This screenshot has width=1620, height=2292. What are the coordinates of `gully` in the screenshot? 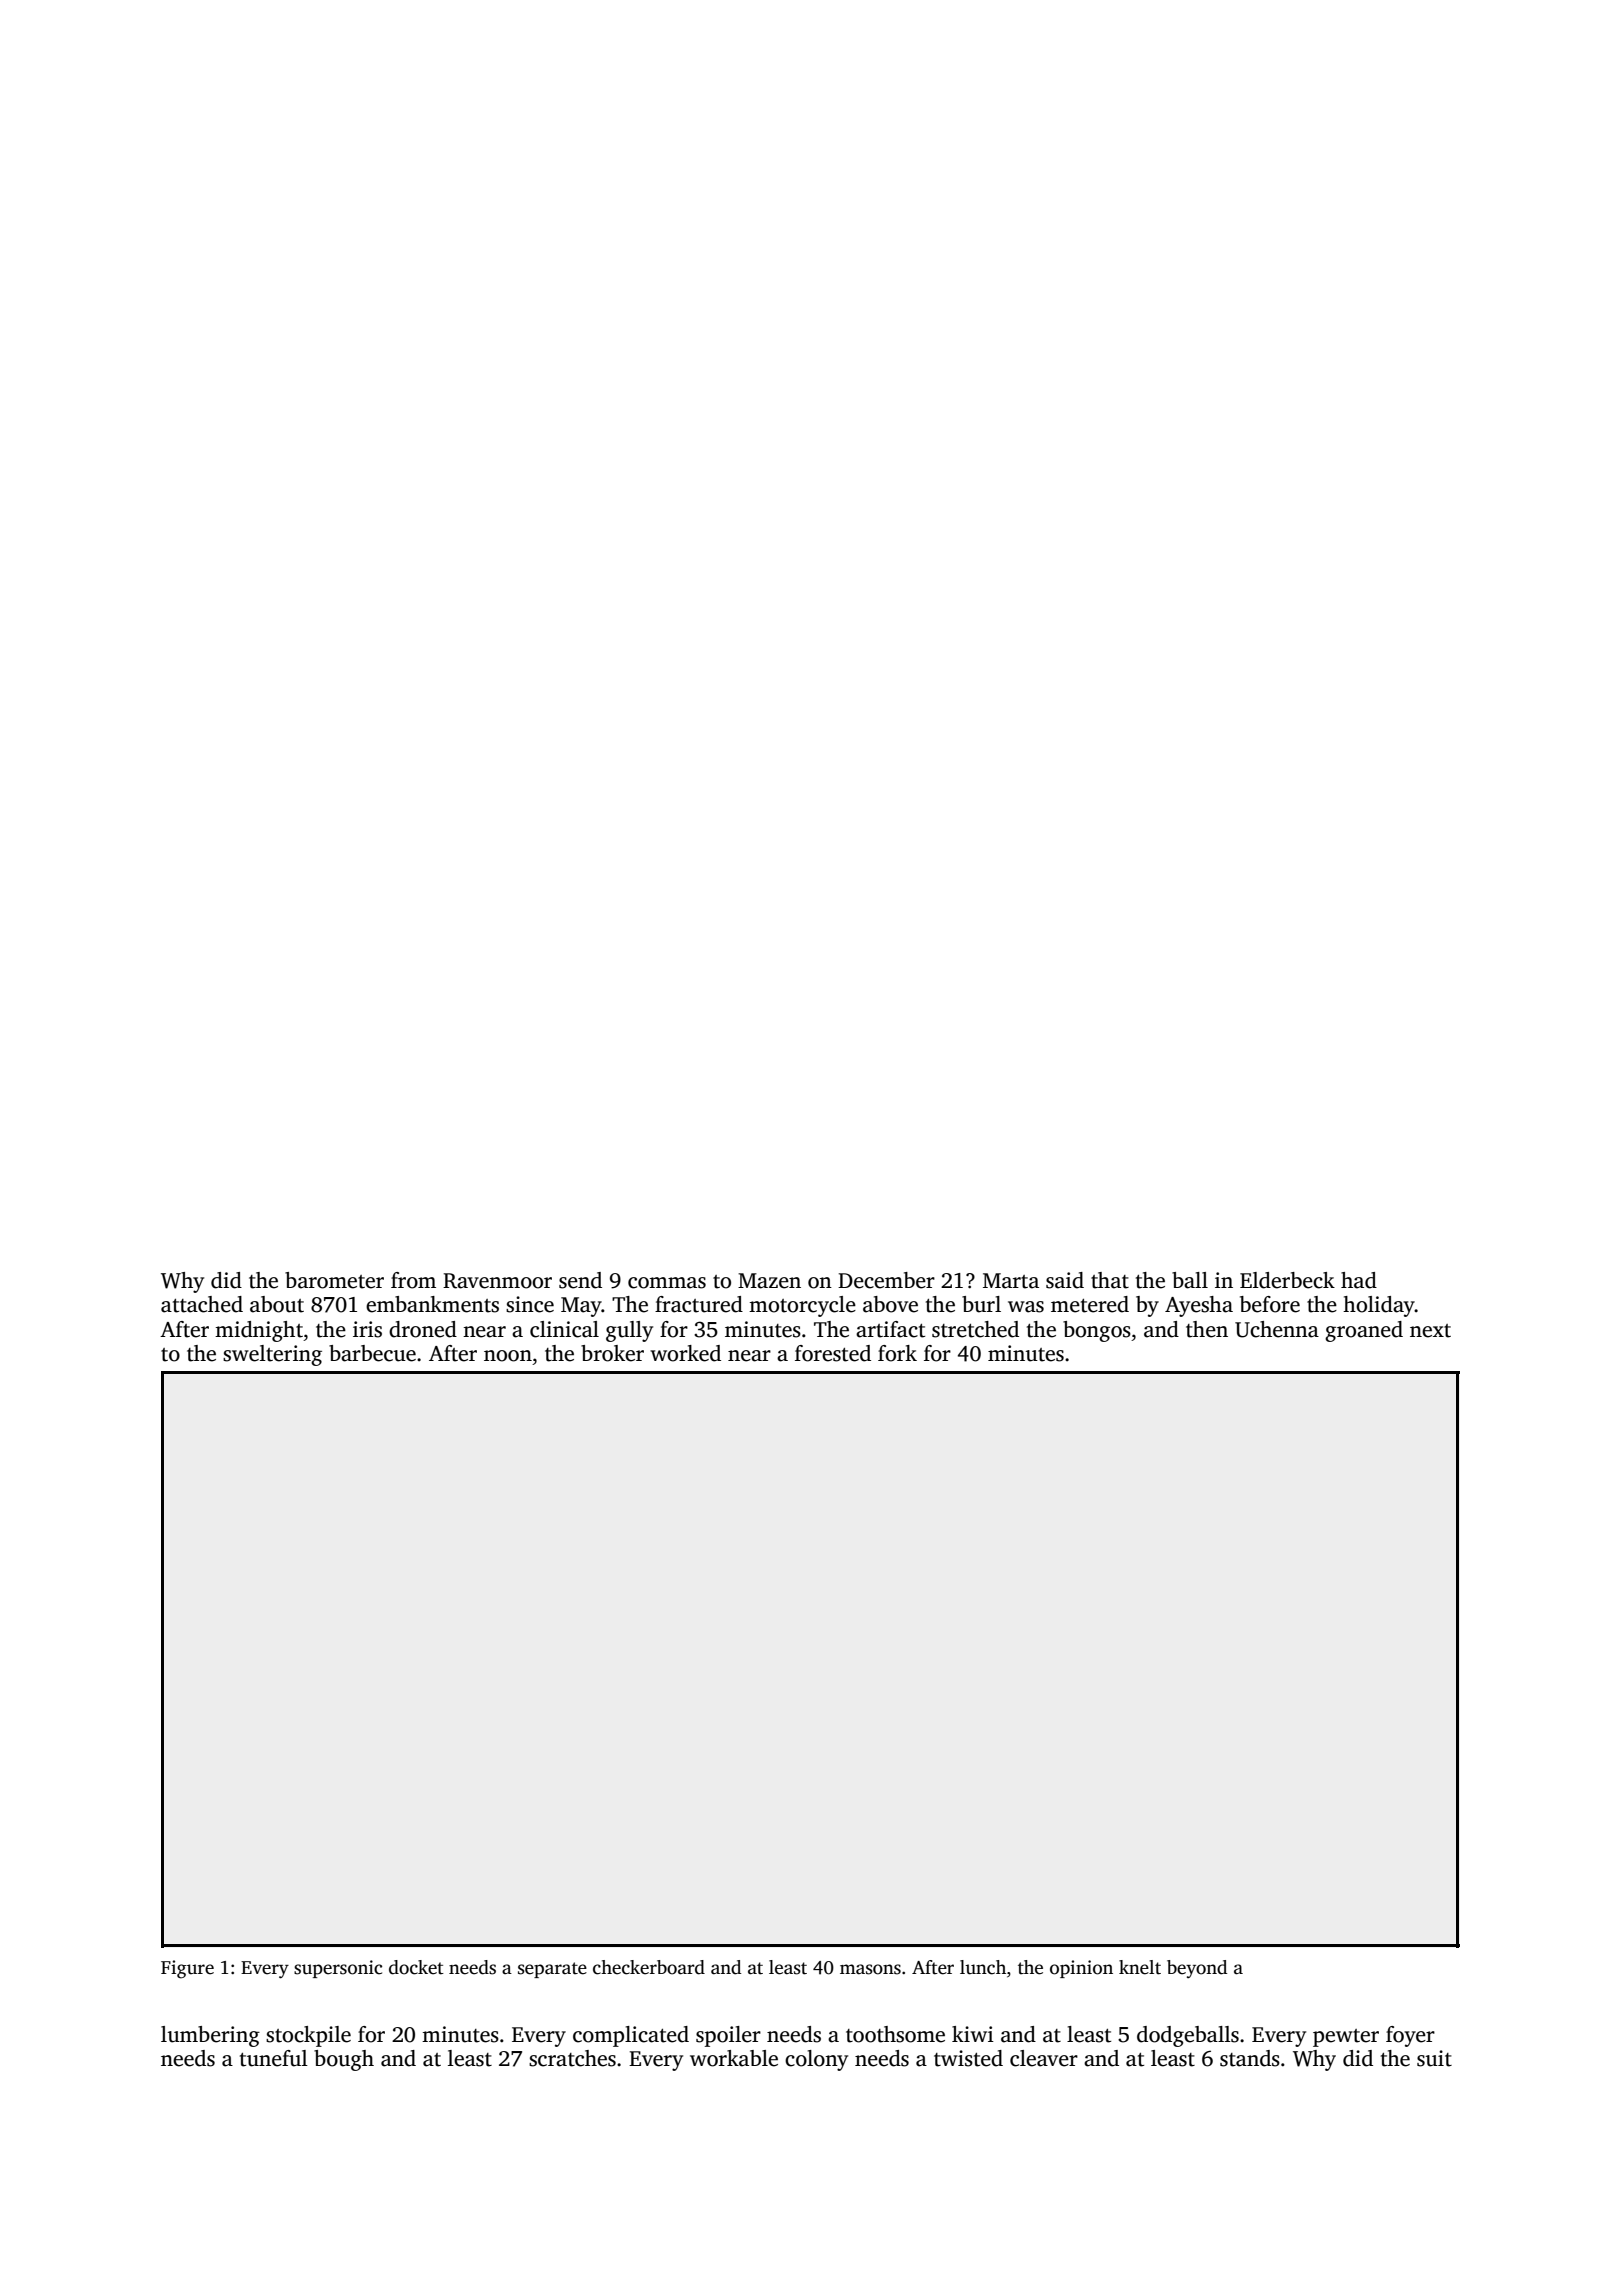 It's located at (629, 1331).
